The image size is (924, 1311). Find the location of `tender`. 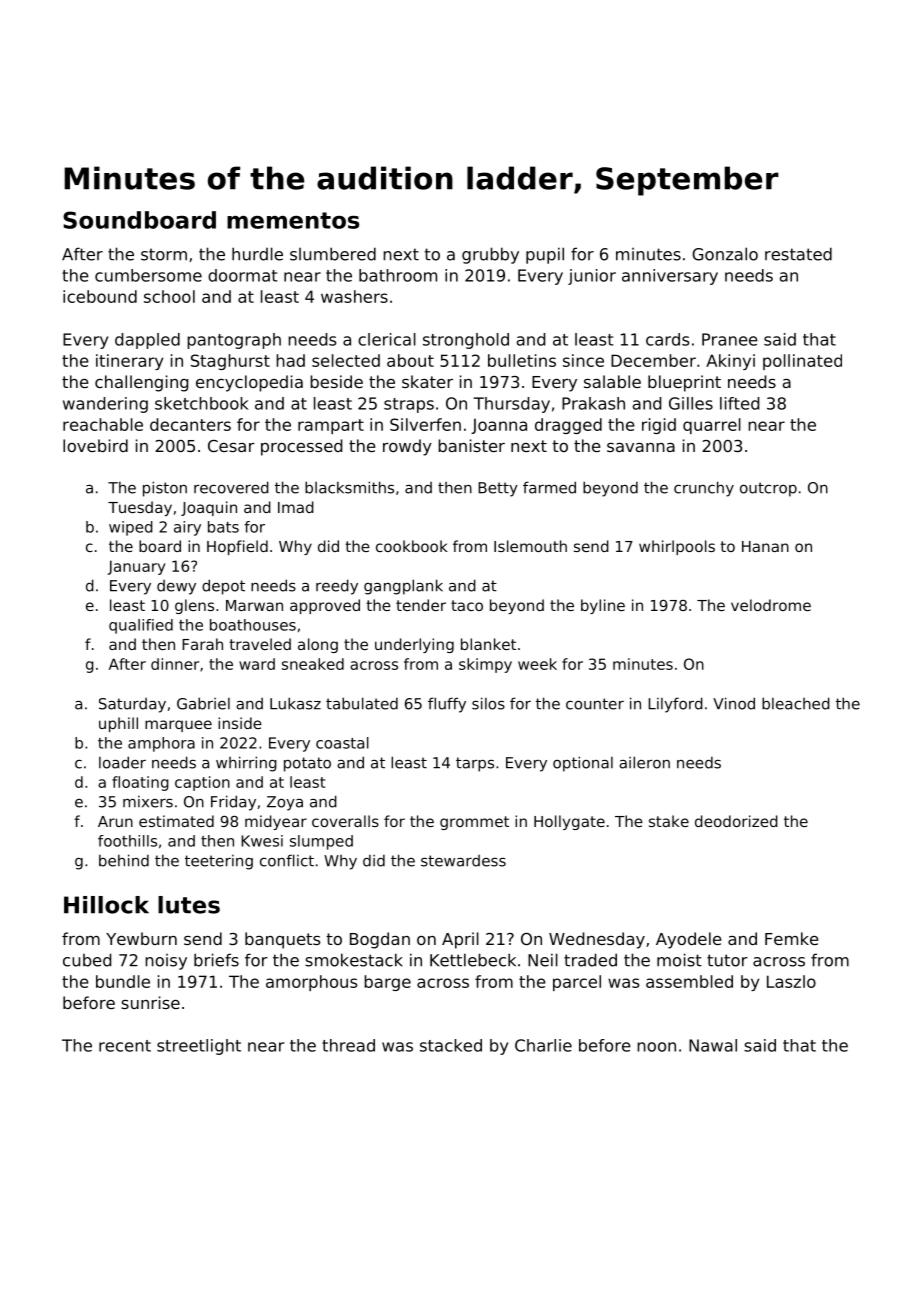

tender is located at coordinates (421, 605).
